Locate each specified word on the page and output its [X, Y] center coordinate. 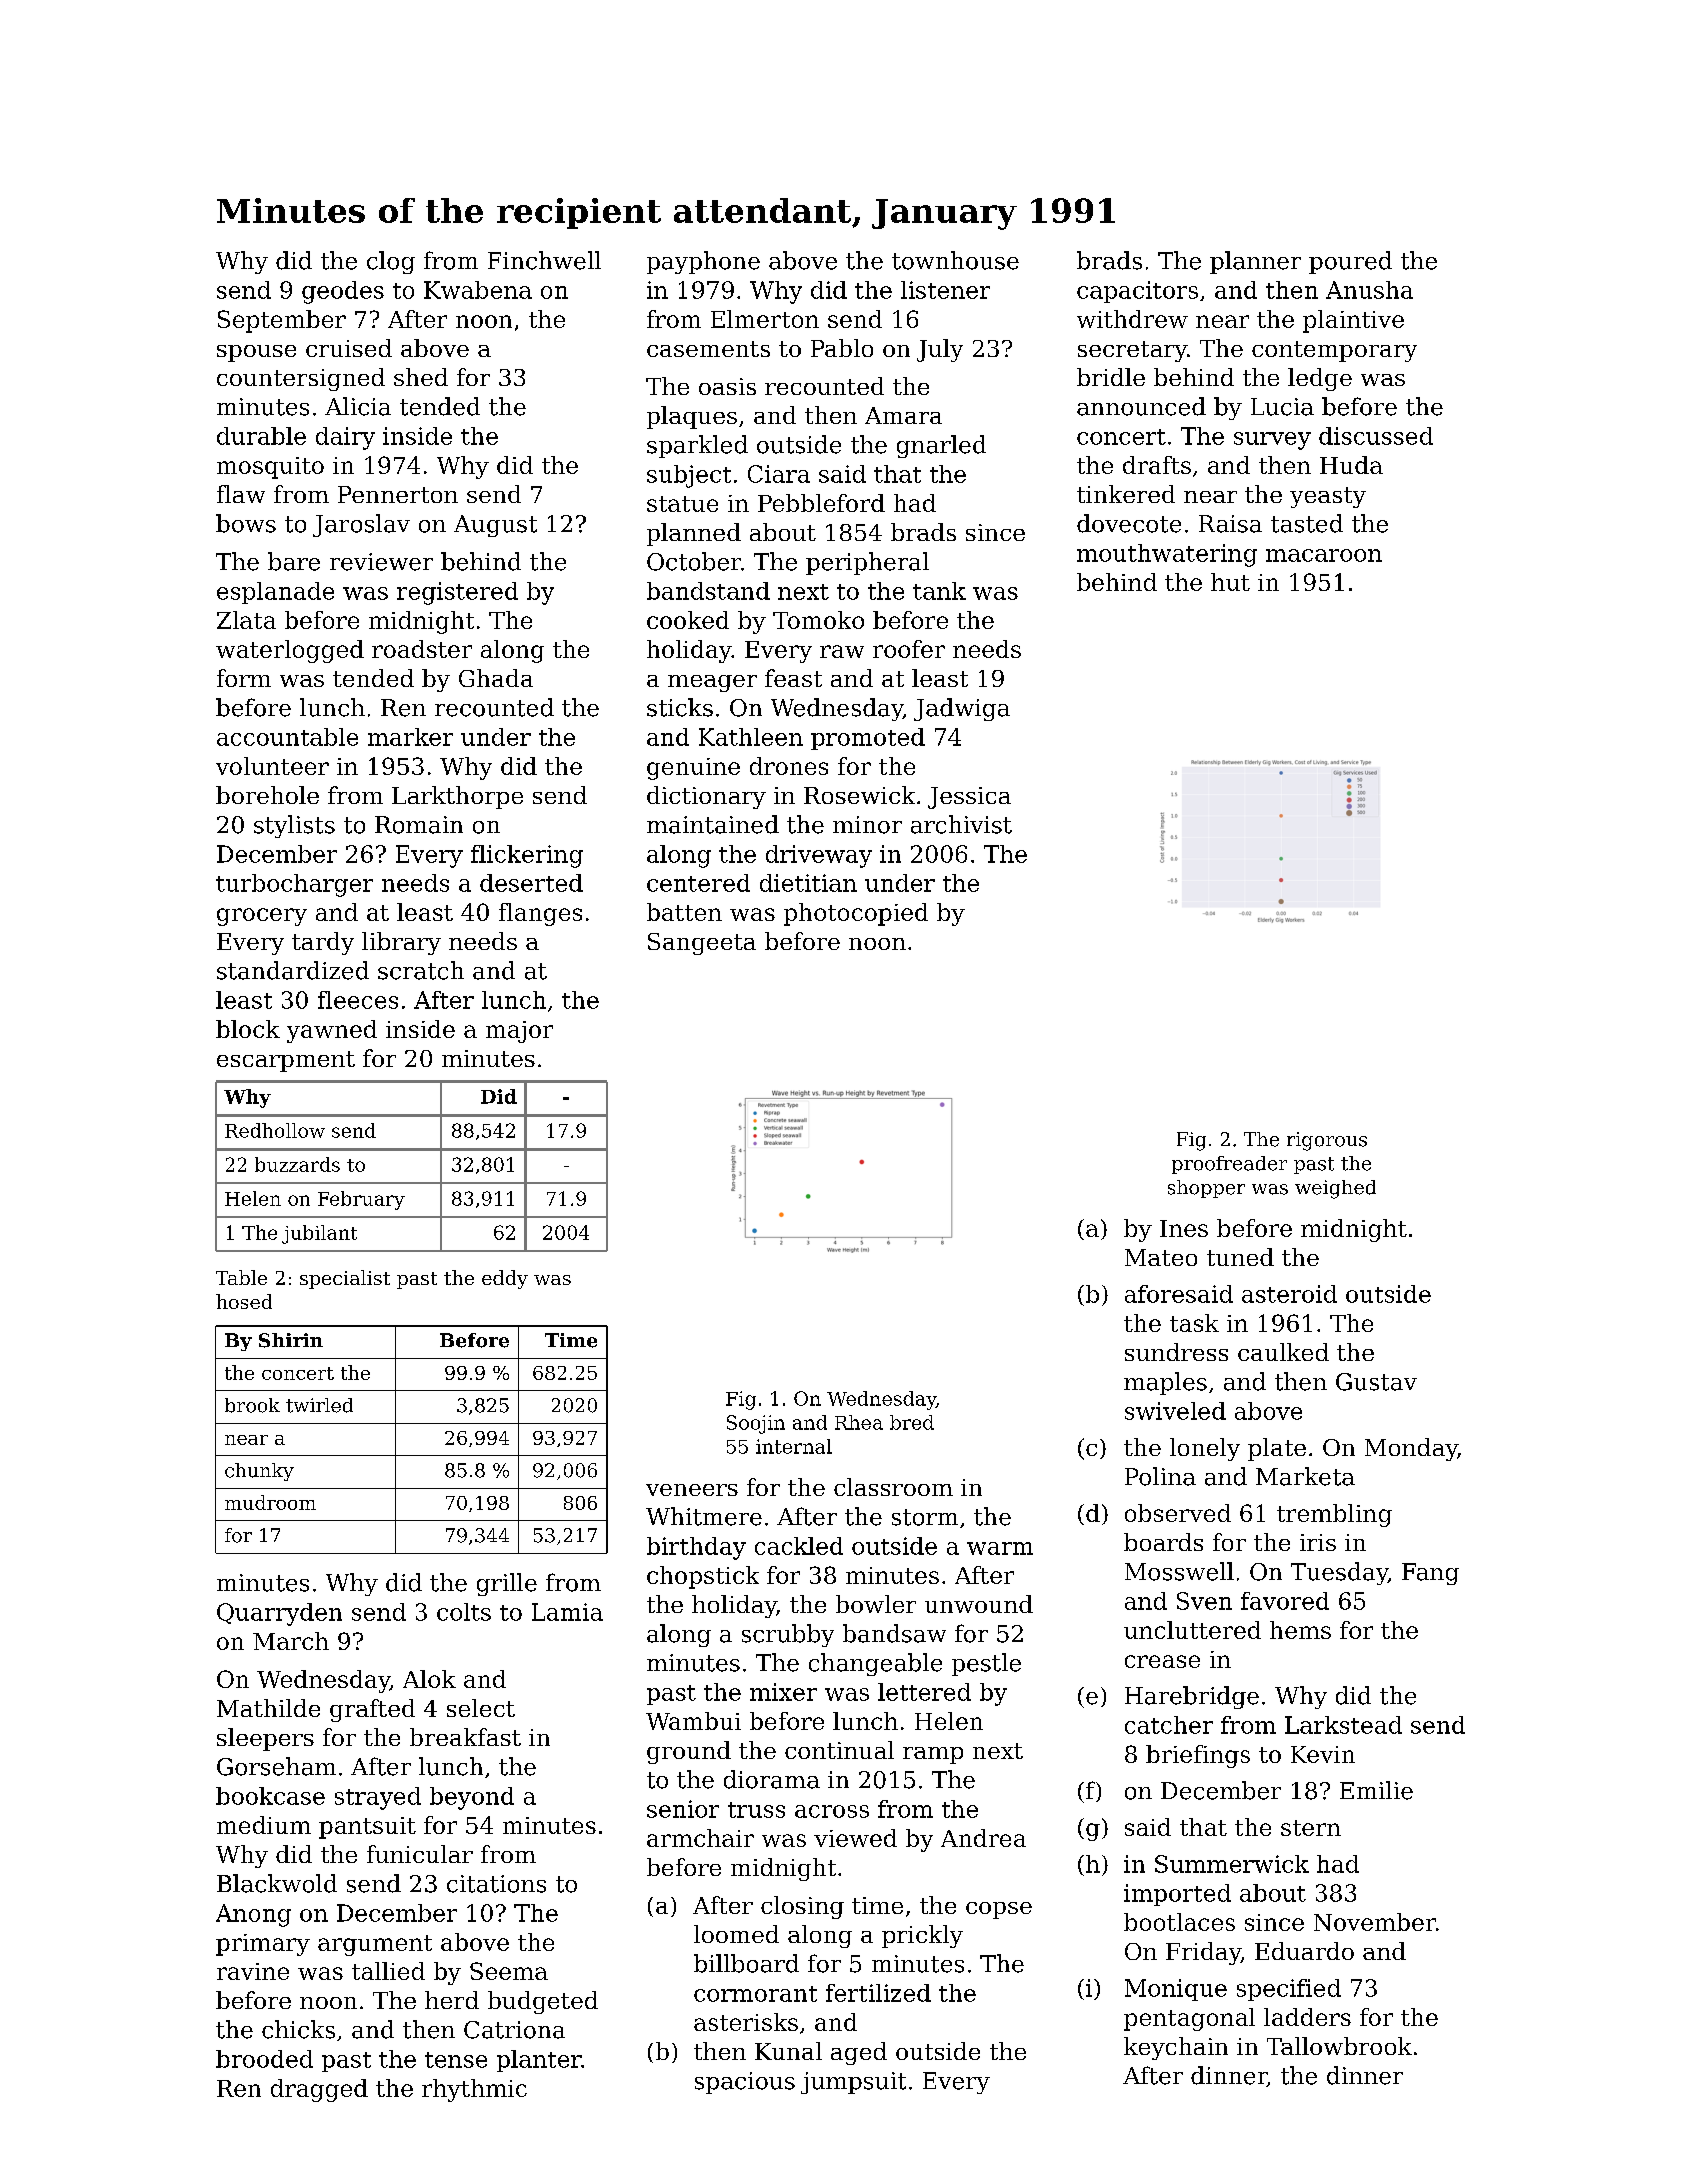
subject [689, 476]
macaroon [1324, 555]
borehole [267, 795]
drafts [1157, 465]
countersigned [301, 379]
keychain [1176, 2048]
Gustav [1376, 1382]
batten [684, 912]
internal [794, 1446]
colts [464, 1612]
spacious [745, 2083]
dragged [319, 2090]
